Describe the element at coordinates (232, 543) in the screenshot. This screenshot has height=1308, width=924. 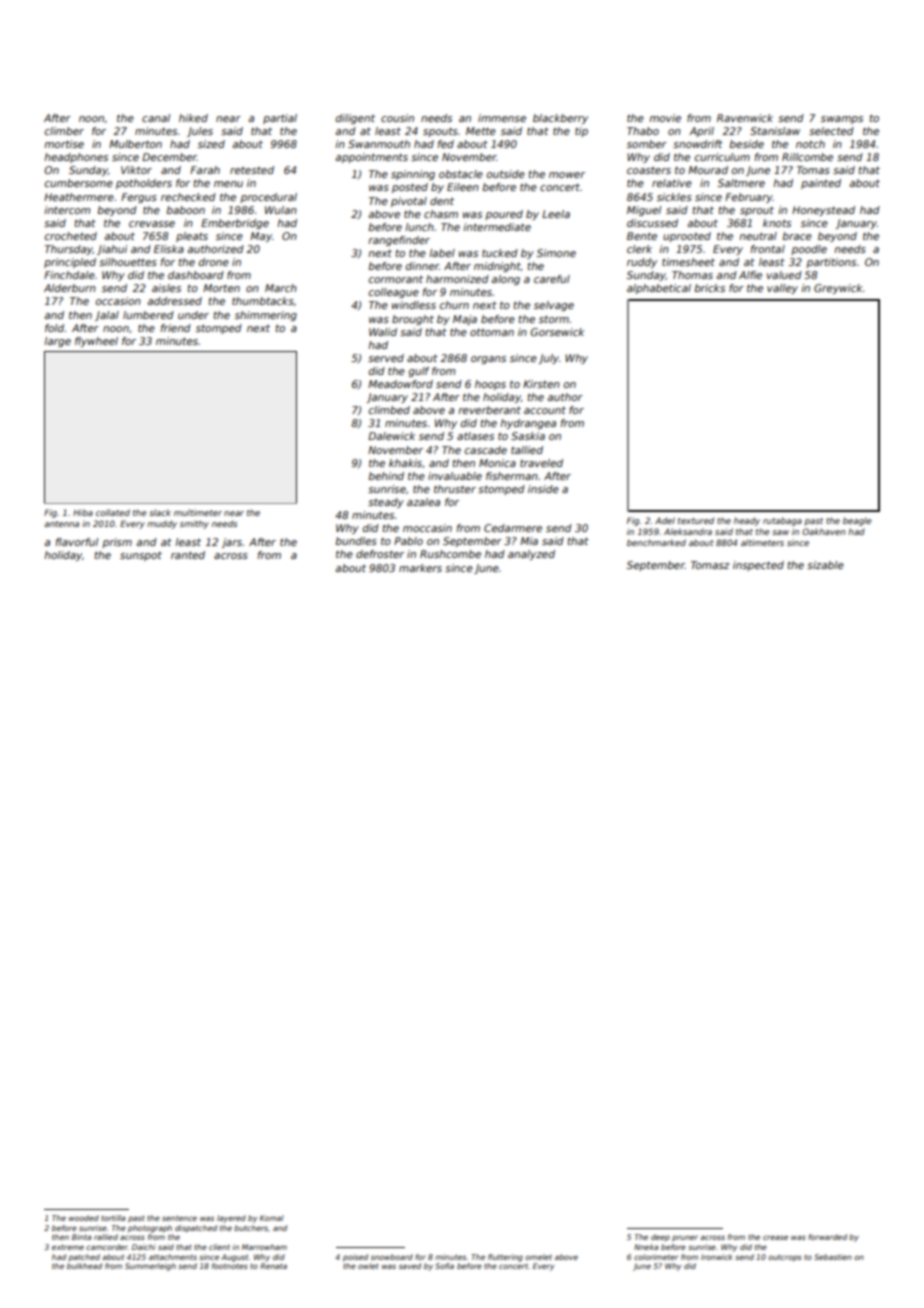
I see `jars` at that location.
